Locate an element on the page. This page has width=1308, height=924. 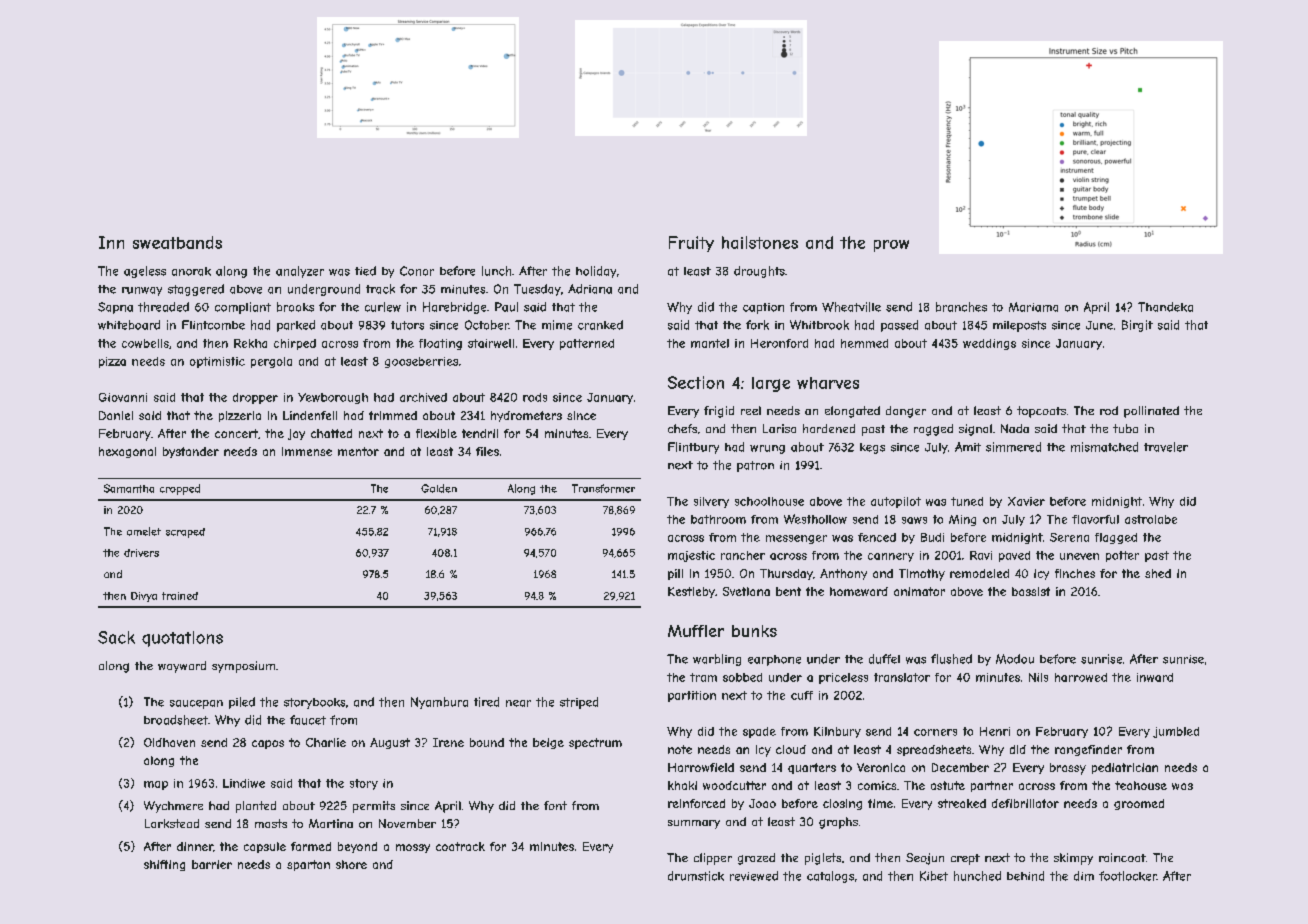
summary is located at coordinates (694, 824).
